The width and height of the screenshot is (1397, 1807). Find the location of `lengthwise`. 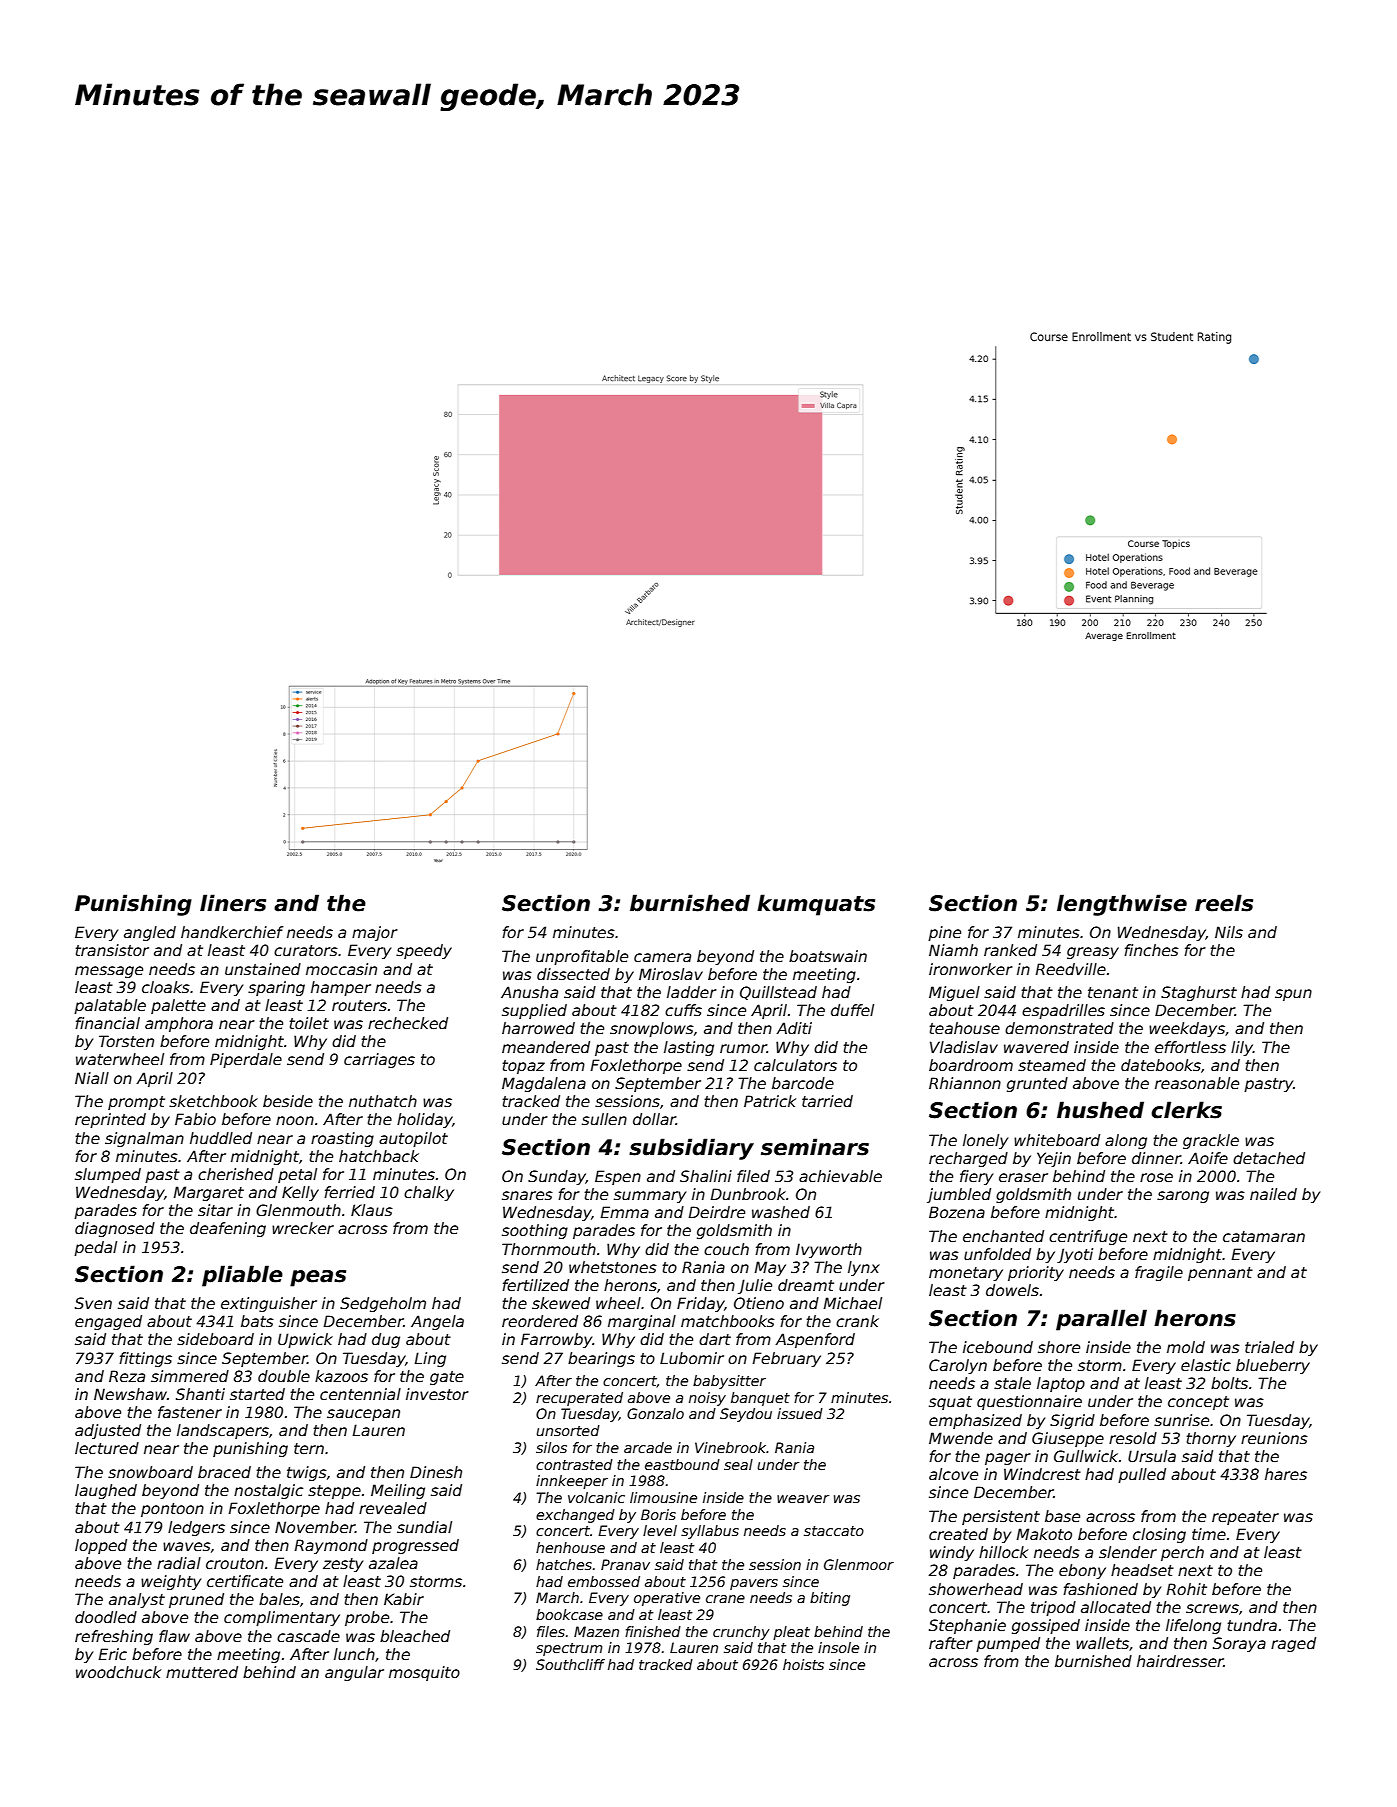

lengthwise is located at coordinates (1122, 905).
